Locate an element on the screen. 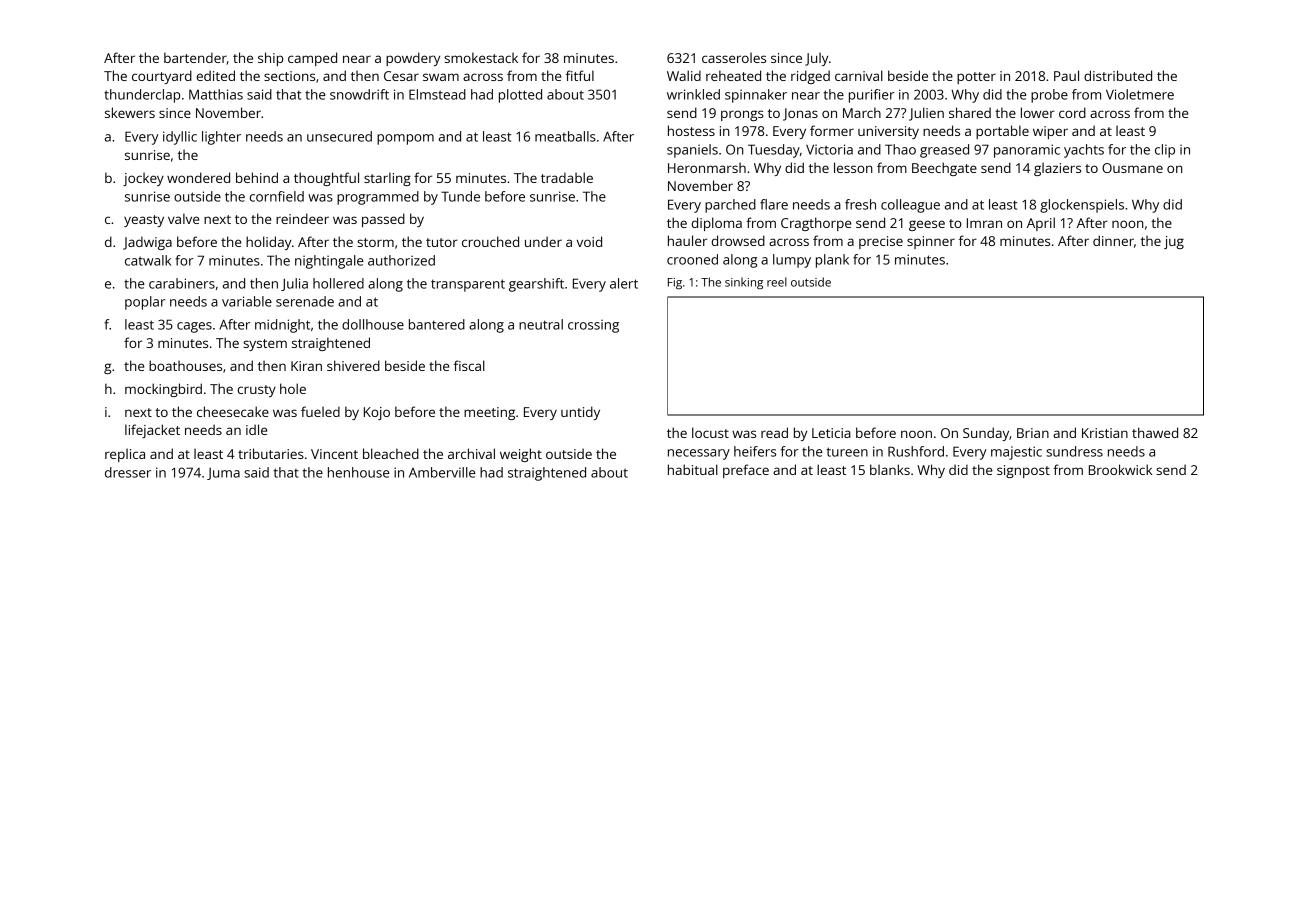  hostess is located at coordinates (691, 130).
